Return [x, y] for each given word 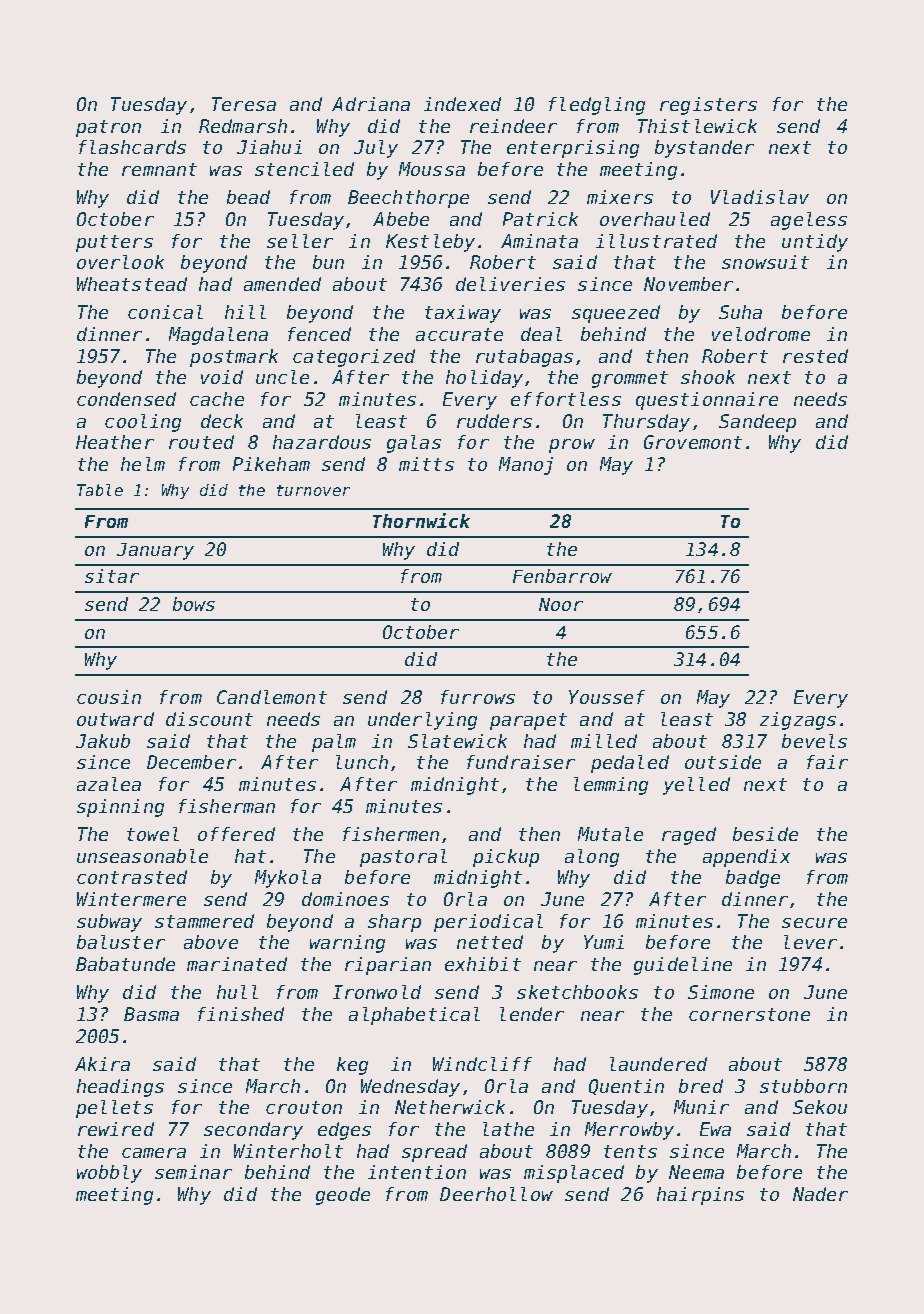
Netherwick [450, 1107]
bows [194, 604]
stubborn [803, 1086]
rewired [116, 1129]
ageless [809, 221]
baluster [121, 942]
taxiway [463, 314]
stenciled [304, 169]
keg [352, 1066]
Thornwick [421, 520]
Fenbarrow [562, 576]
